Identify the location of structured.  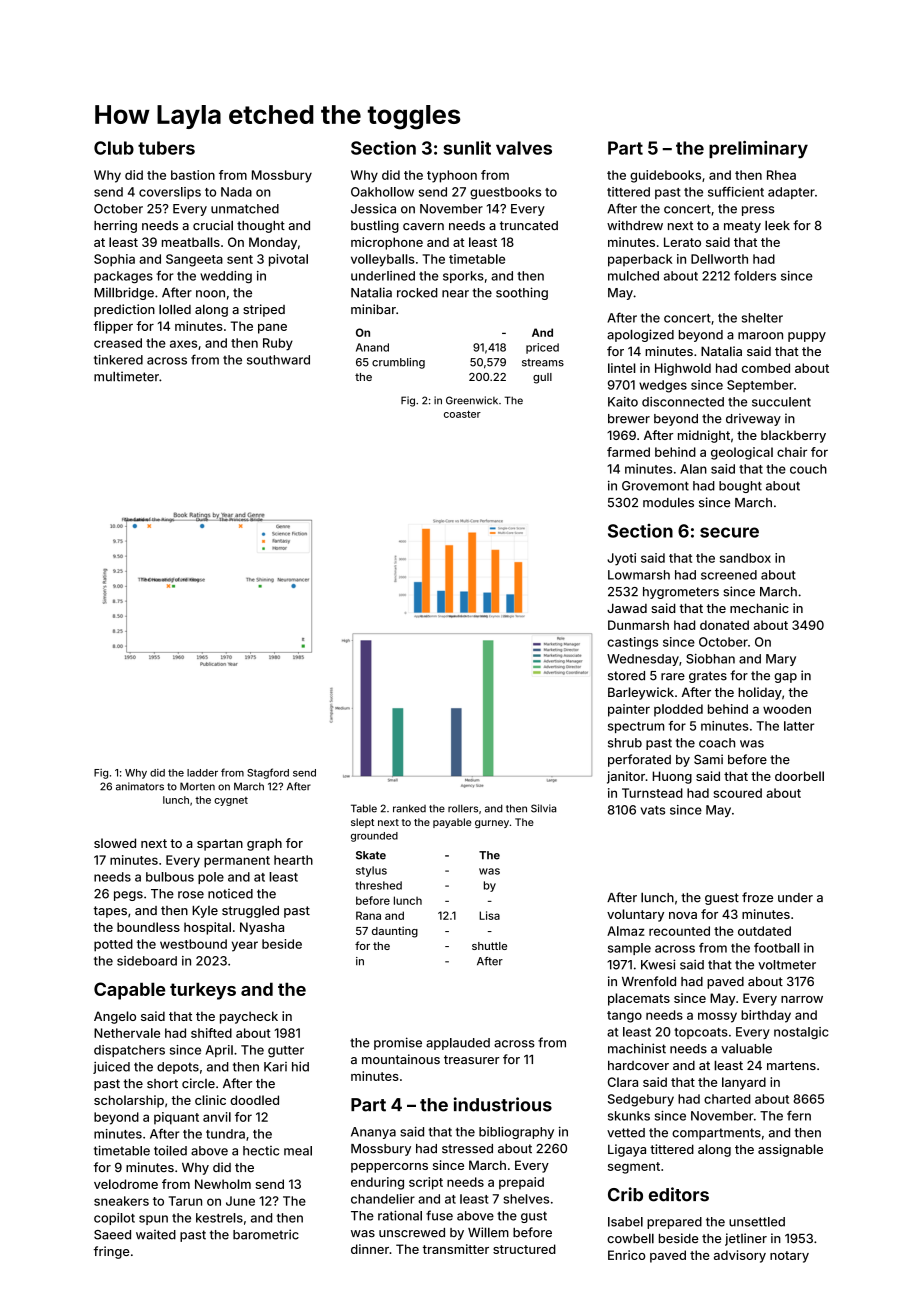
(524, 1249).
